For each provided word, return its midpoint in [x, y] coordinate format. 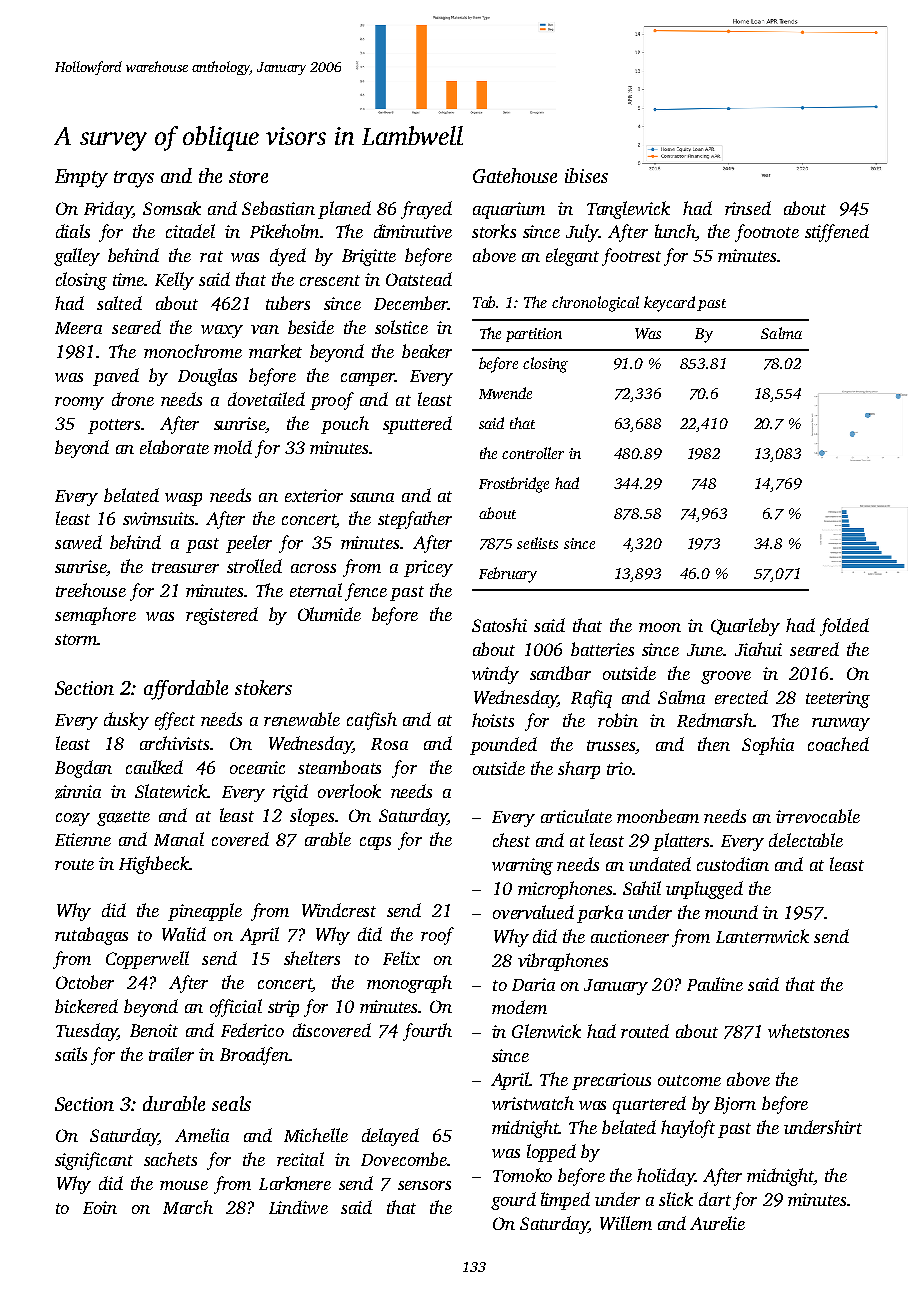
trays [134, 179]
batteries [602, 649]
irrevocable [818, 816]
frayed [426, 210]
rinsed [748, 208]
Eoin [100, 1207]
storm [76, 639]
